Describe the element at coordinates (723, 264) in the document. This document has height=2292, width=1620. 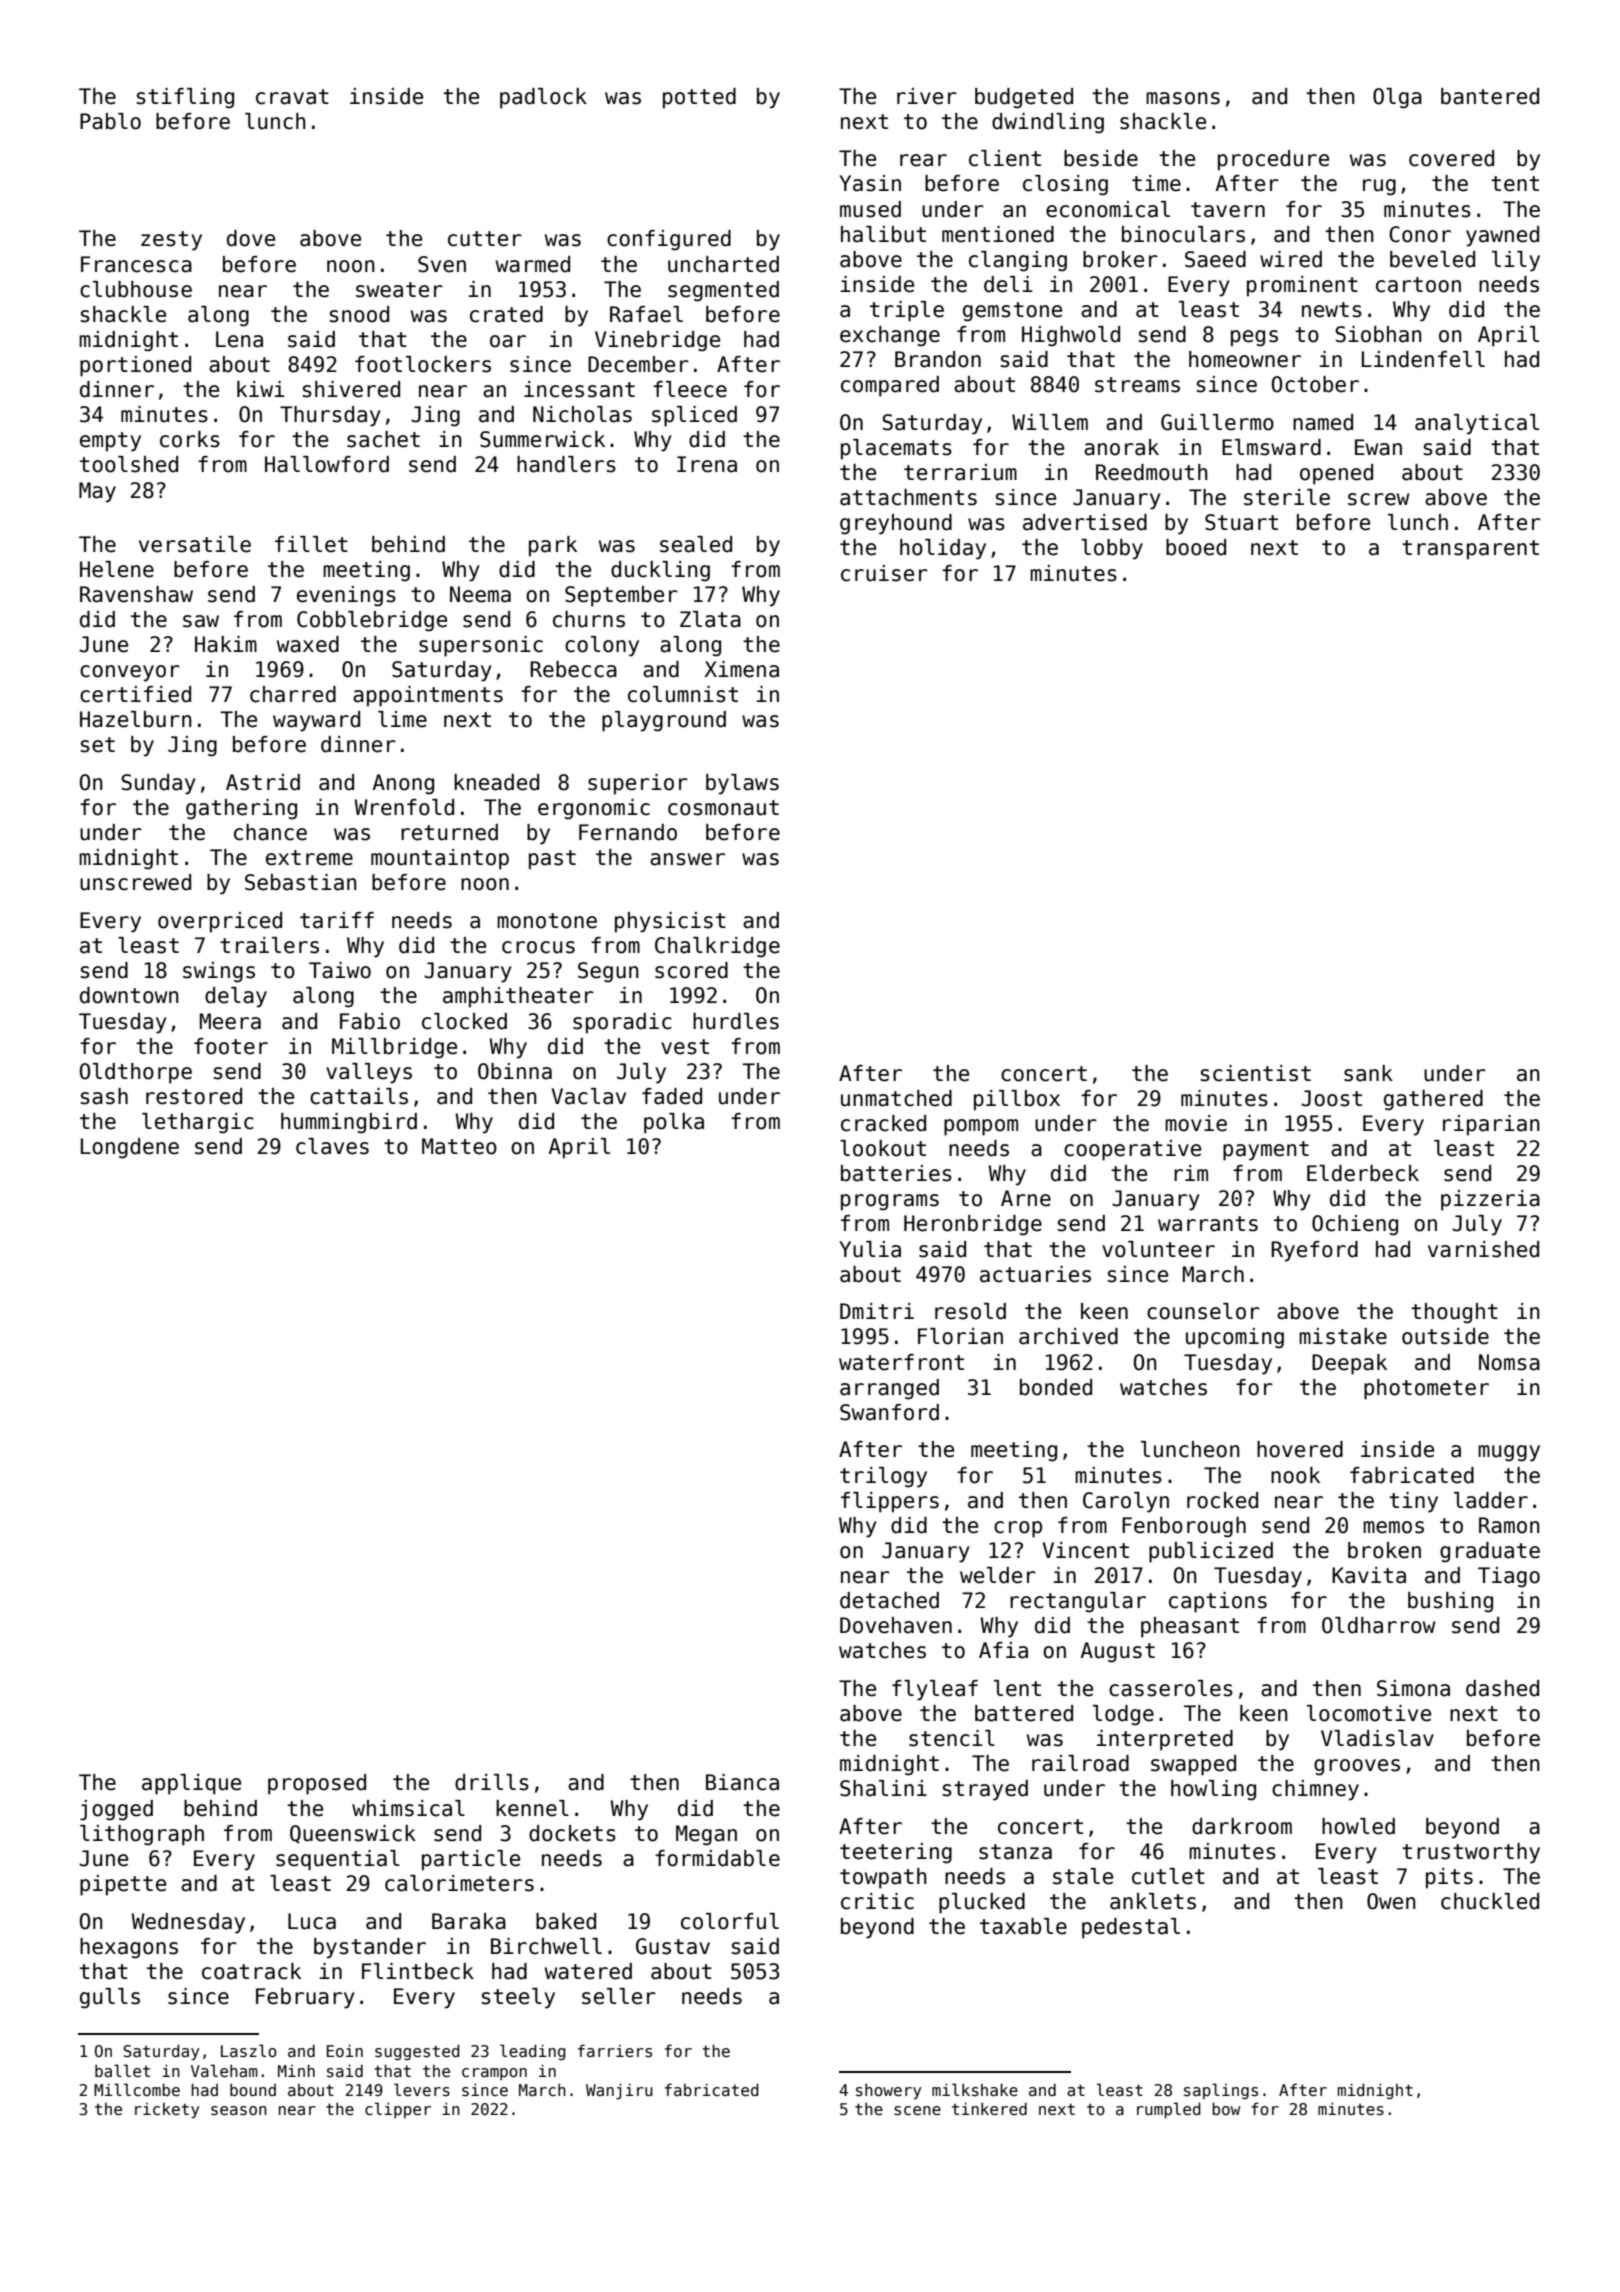
I see `uncharted` at that location.
